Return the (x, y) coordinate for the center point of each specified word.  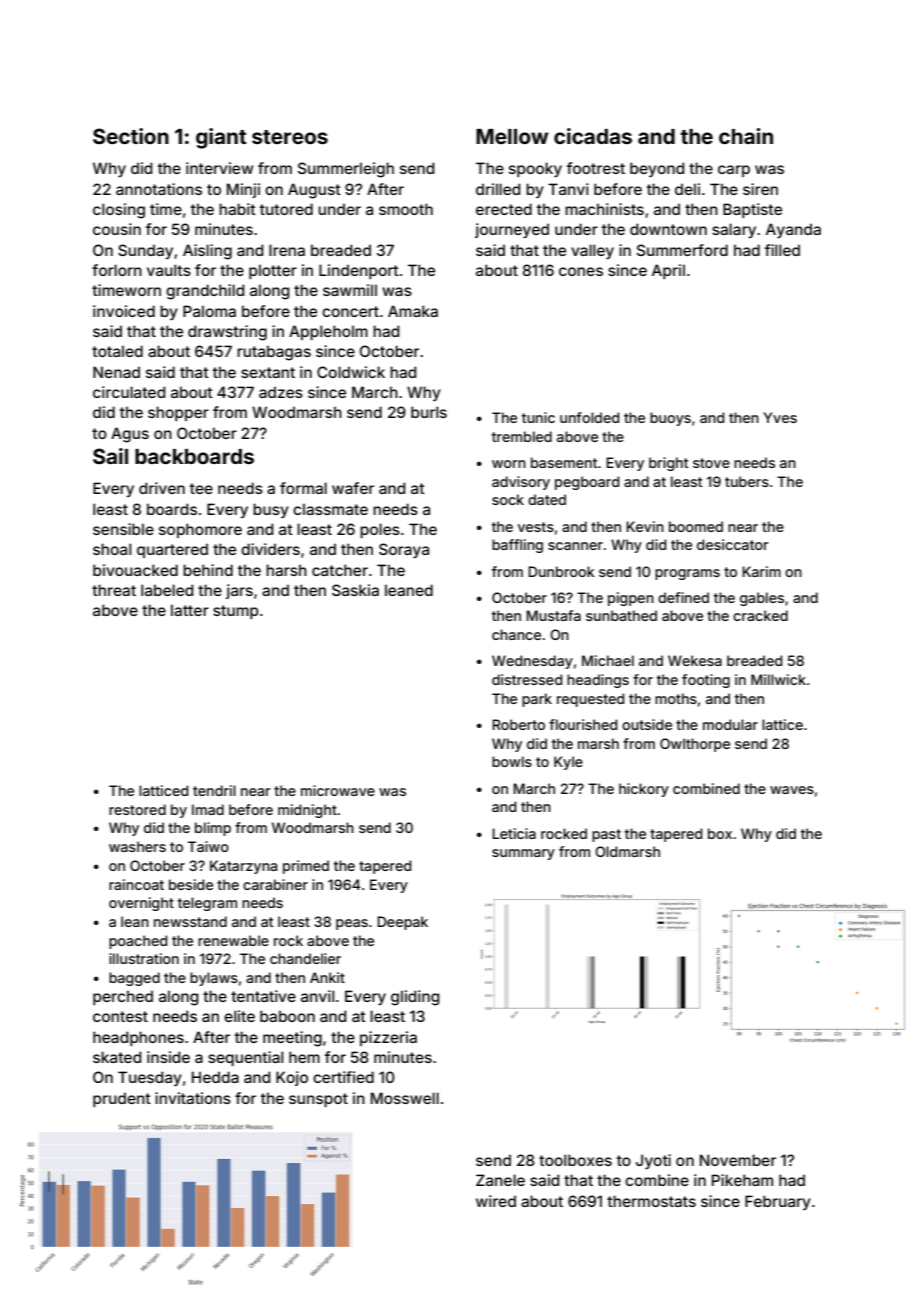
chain (746, 136)
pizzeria (388, 1038)
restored (137, 809)
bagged (134, 979)
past (606, 835)
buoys (670, 419)
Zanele (500, 1180)
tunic (538, 417)
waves (792, 790)
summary (523, 854)
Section (131, 136)
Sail (110, 456)
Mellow (512, 136)
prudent (122, 1099)
